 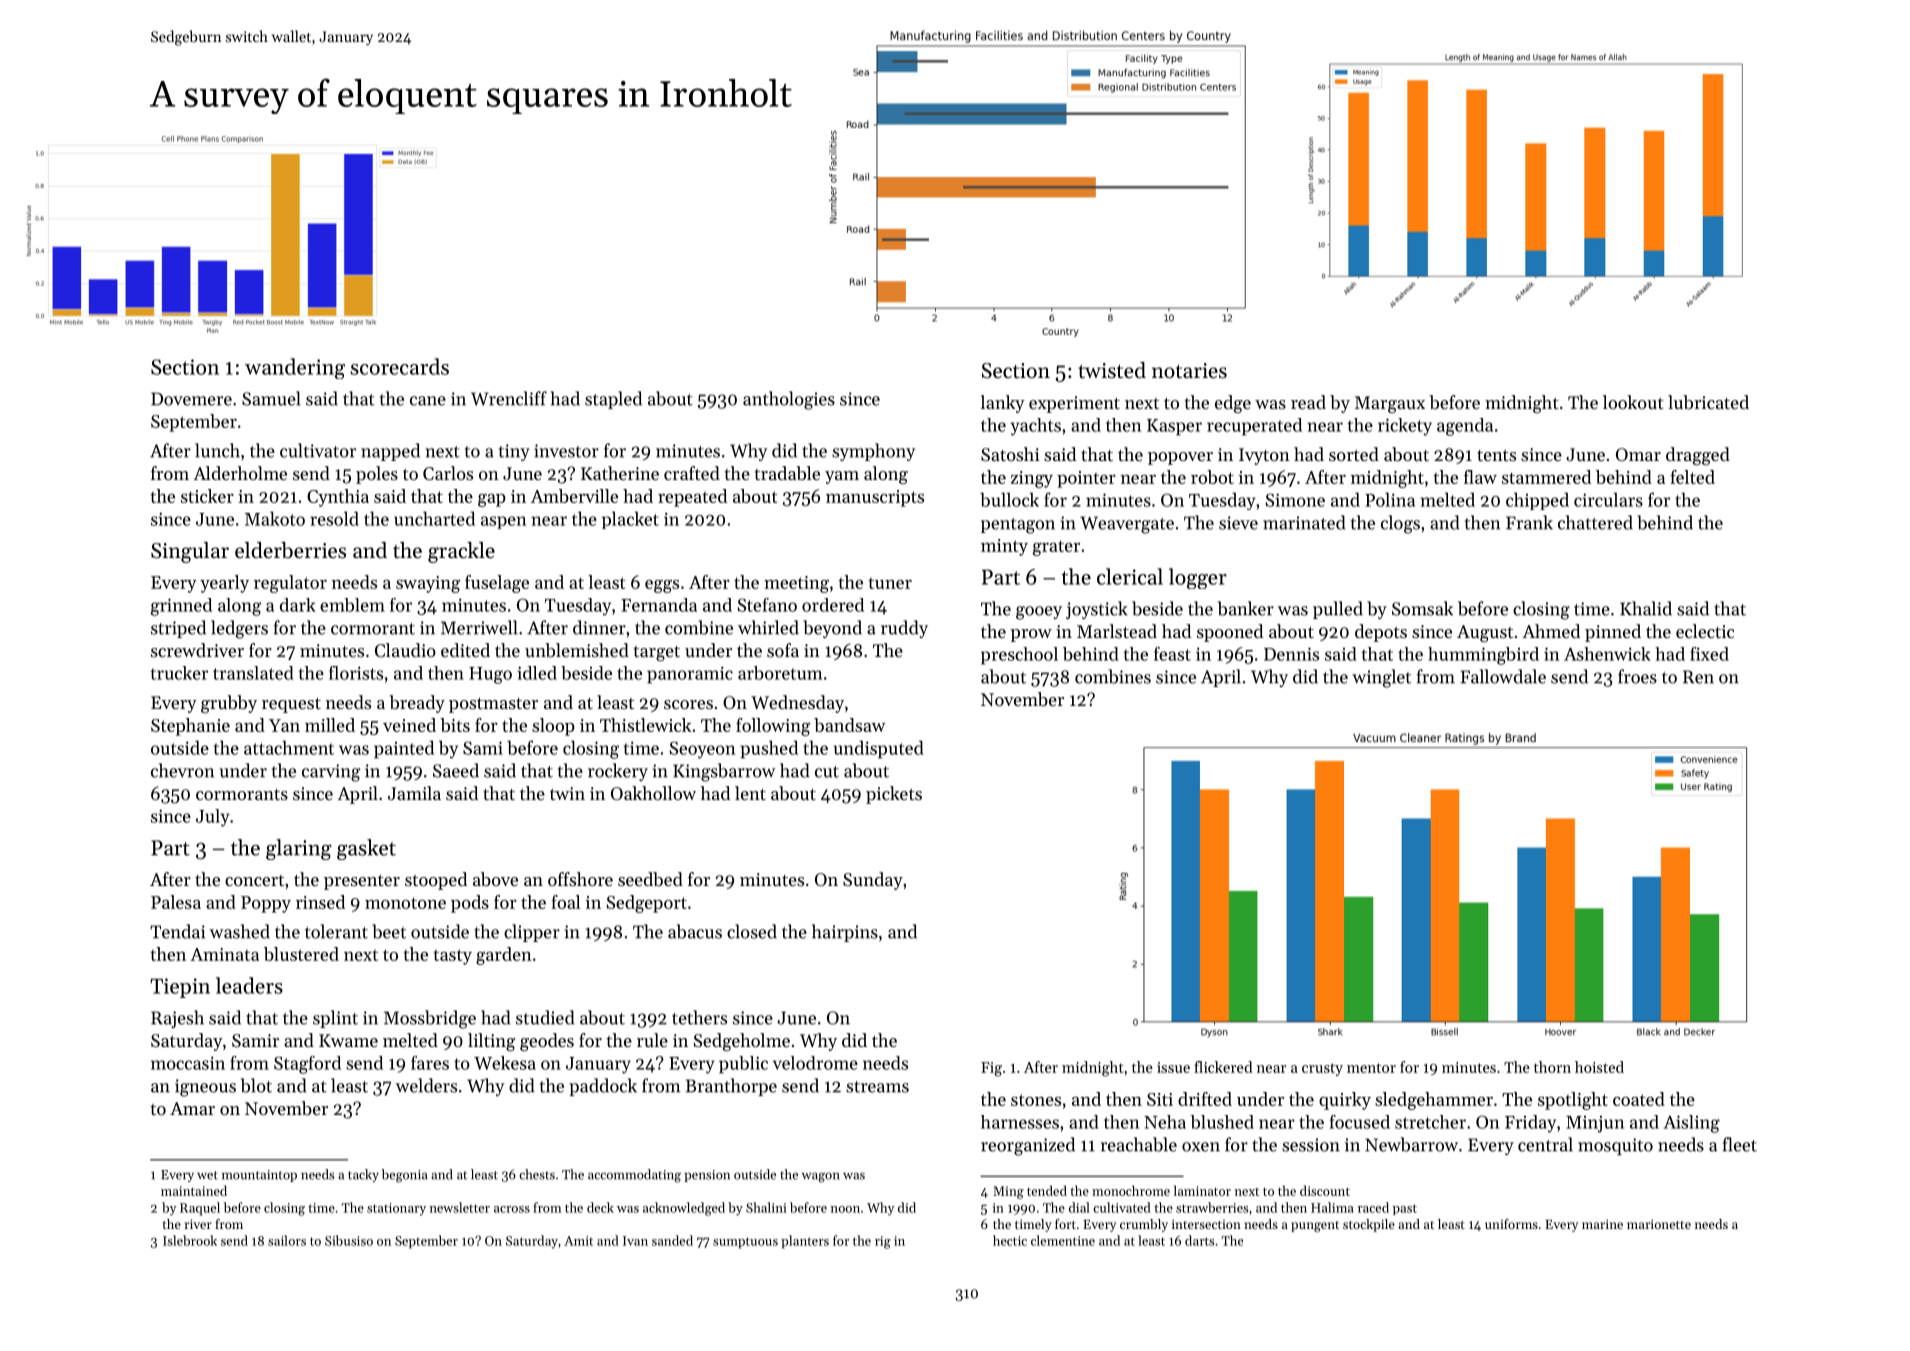 I want to click on pinned, so click(x=1613, y=633).
